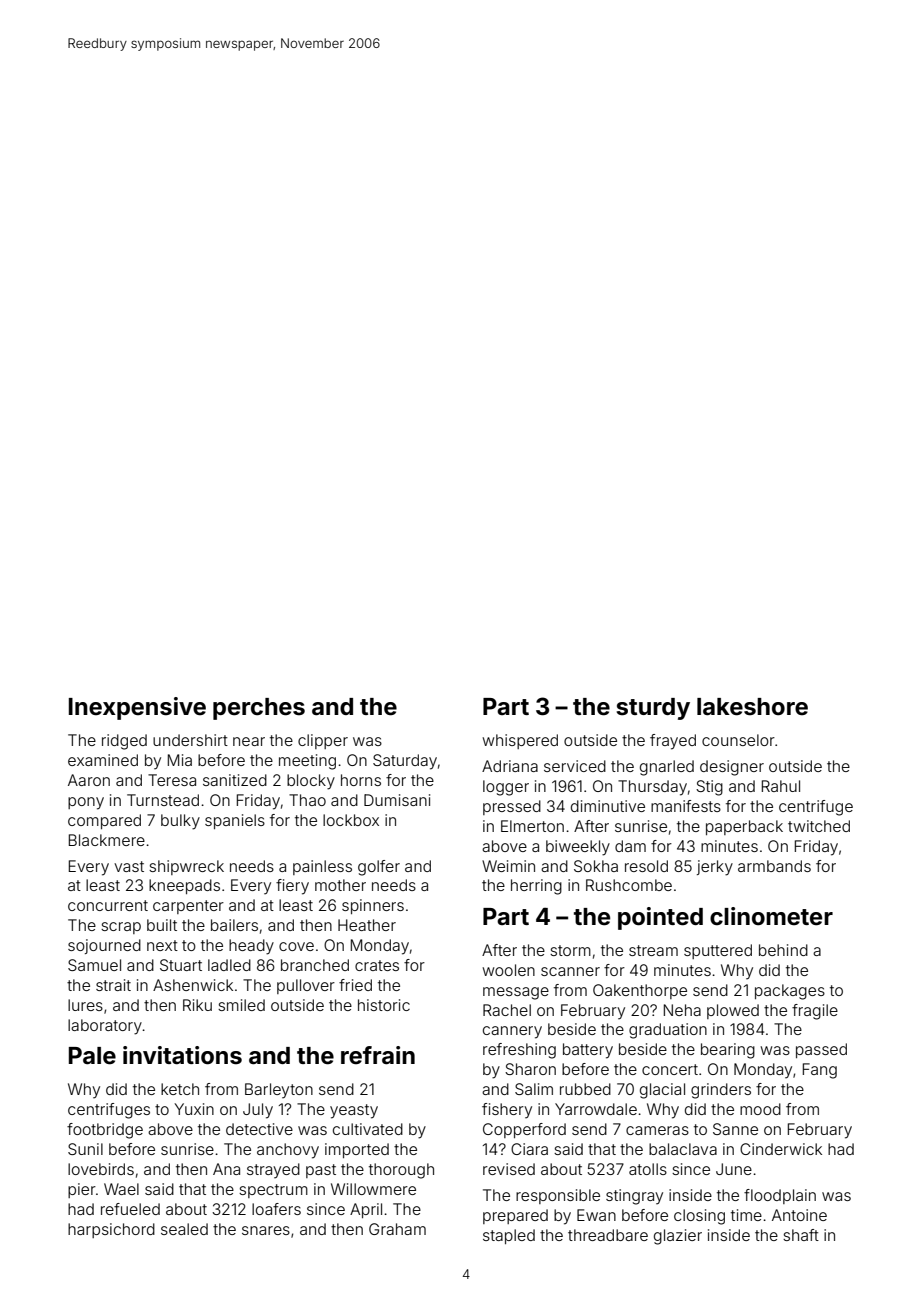 The height and width of the screenshot is (1308, 924). What do you see at coordinates (197, 1005) in the screenshot?
I see `Riku` at bounding box center [197, 1005].
